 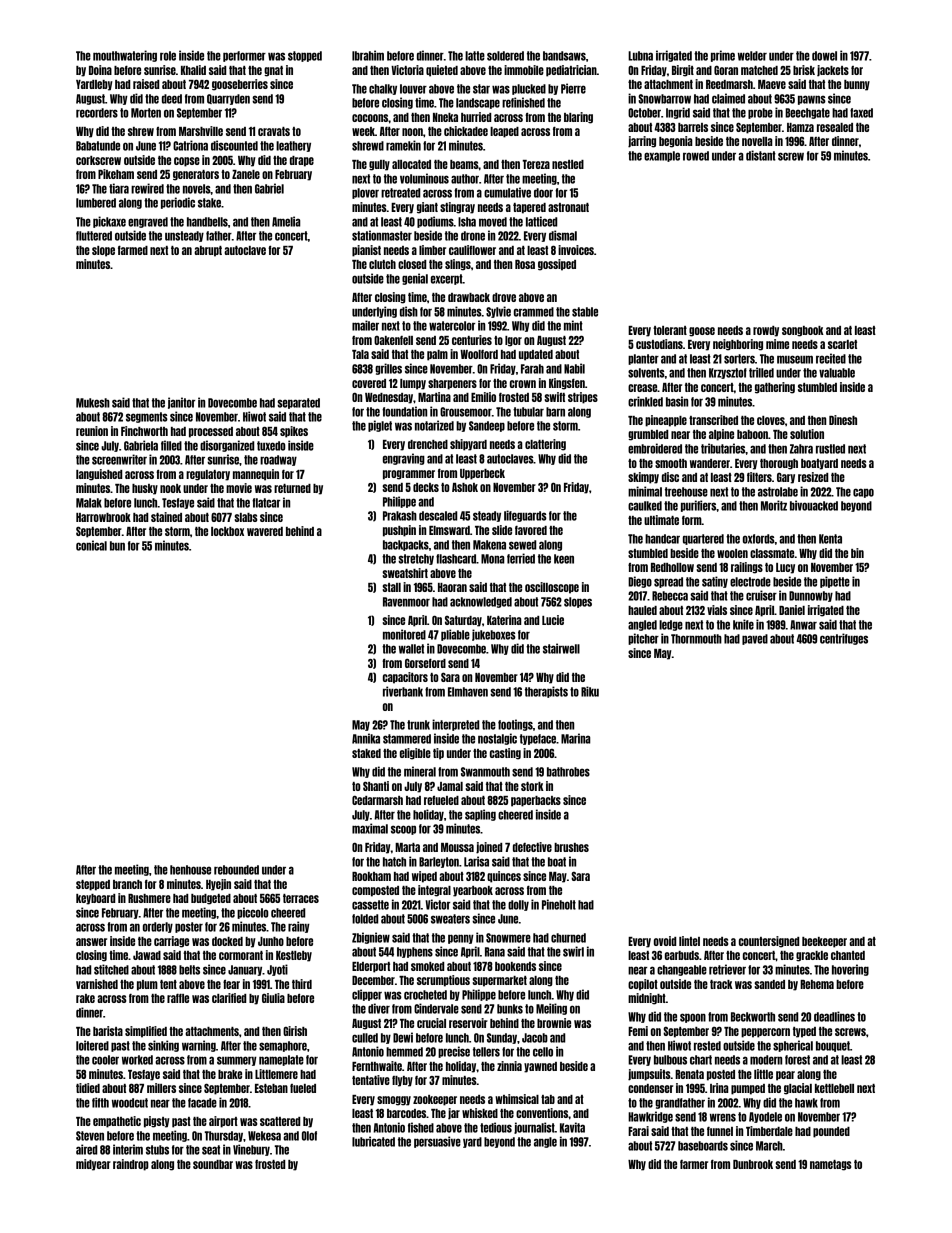 What do you see at coordinates (404, 459) in the image?
I see `engraving` at bounding box center [404, 459].
